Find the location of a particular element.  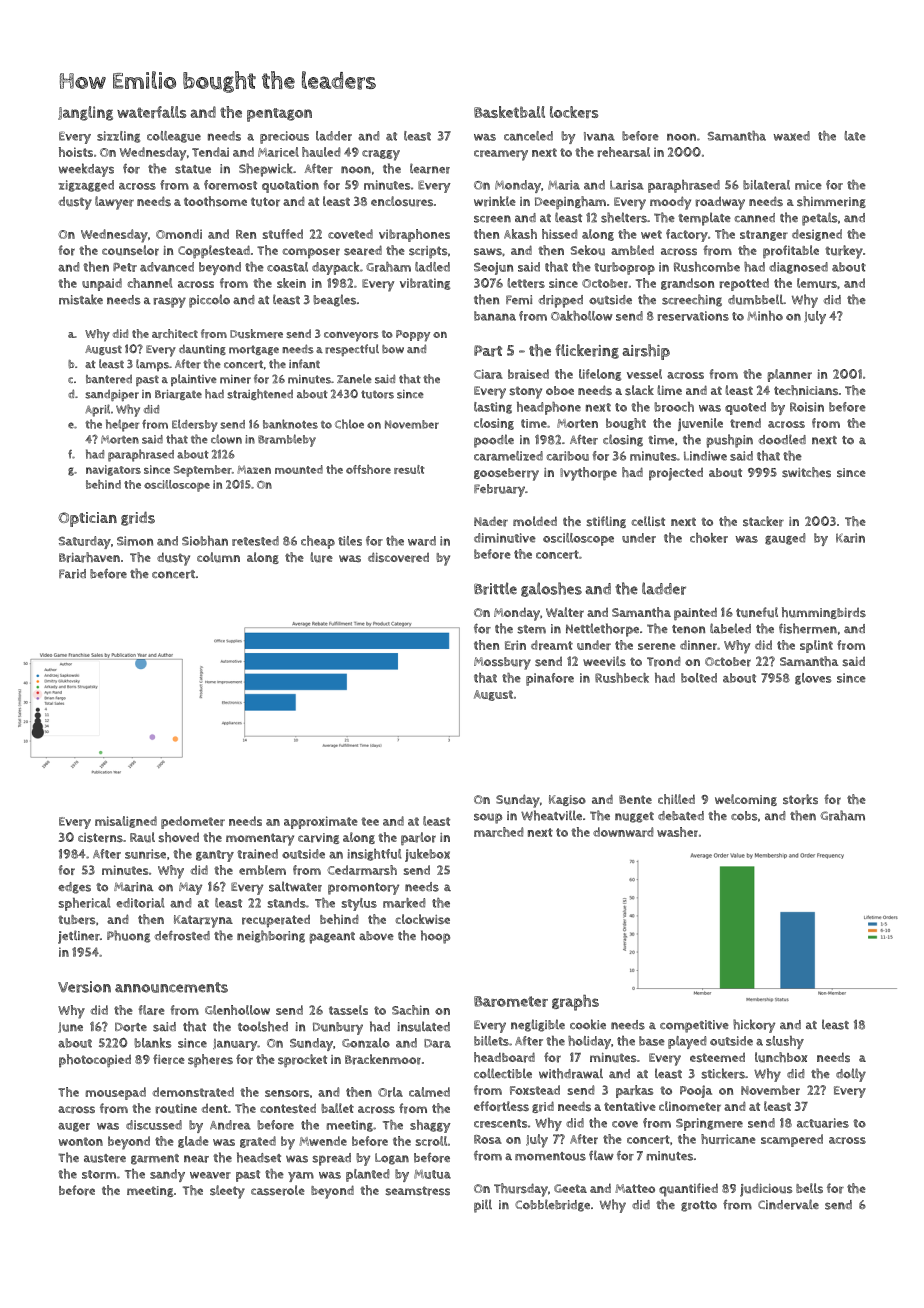

Geeta is located at coordinates (570, 1188).
